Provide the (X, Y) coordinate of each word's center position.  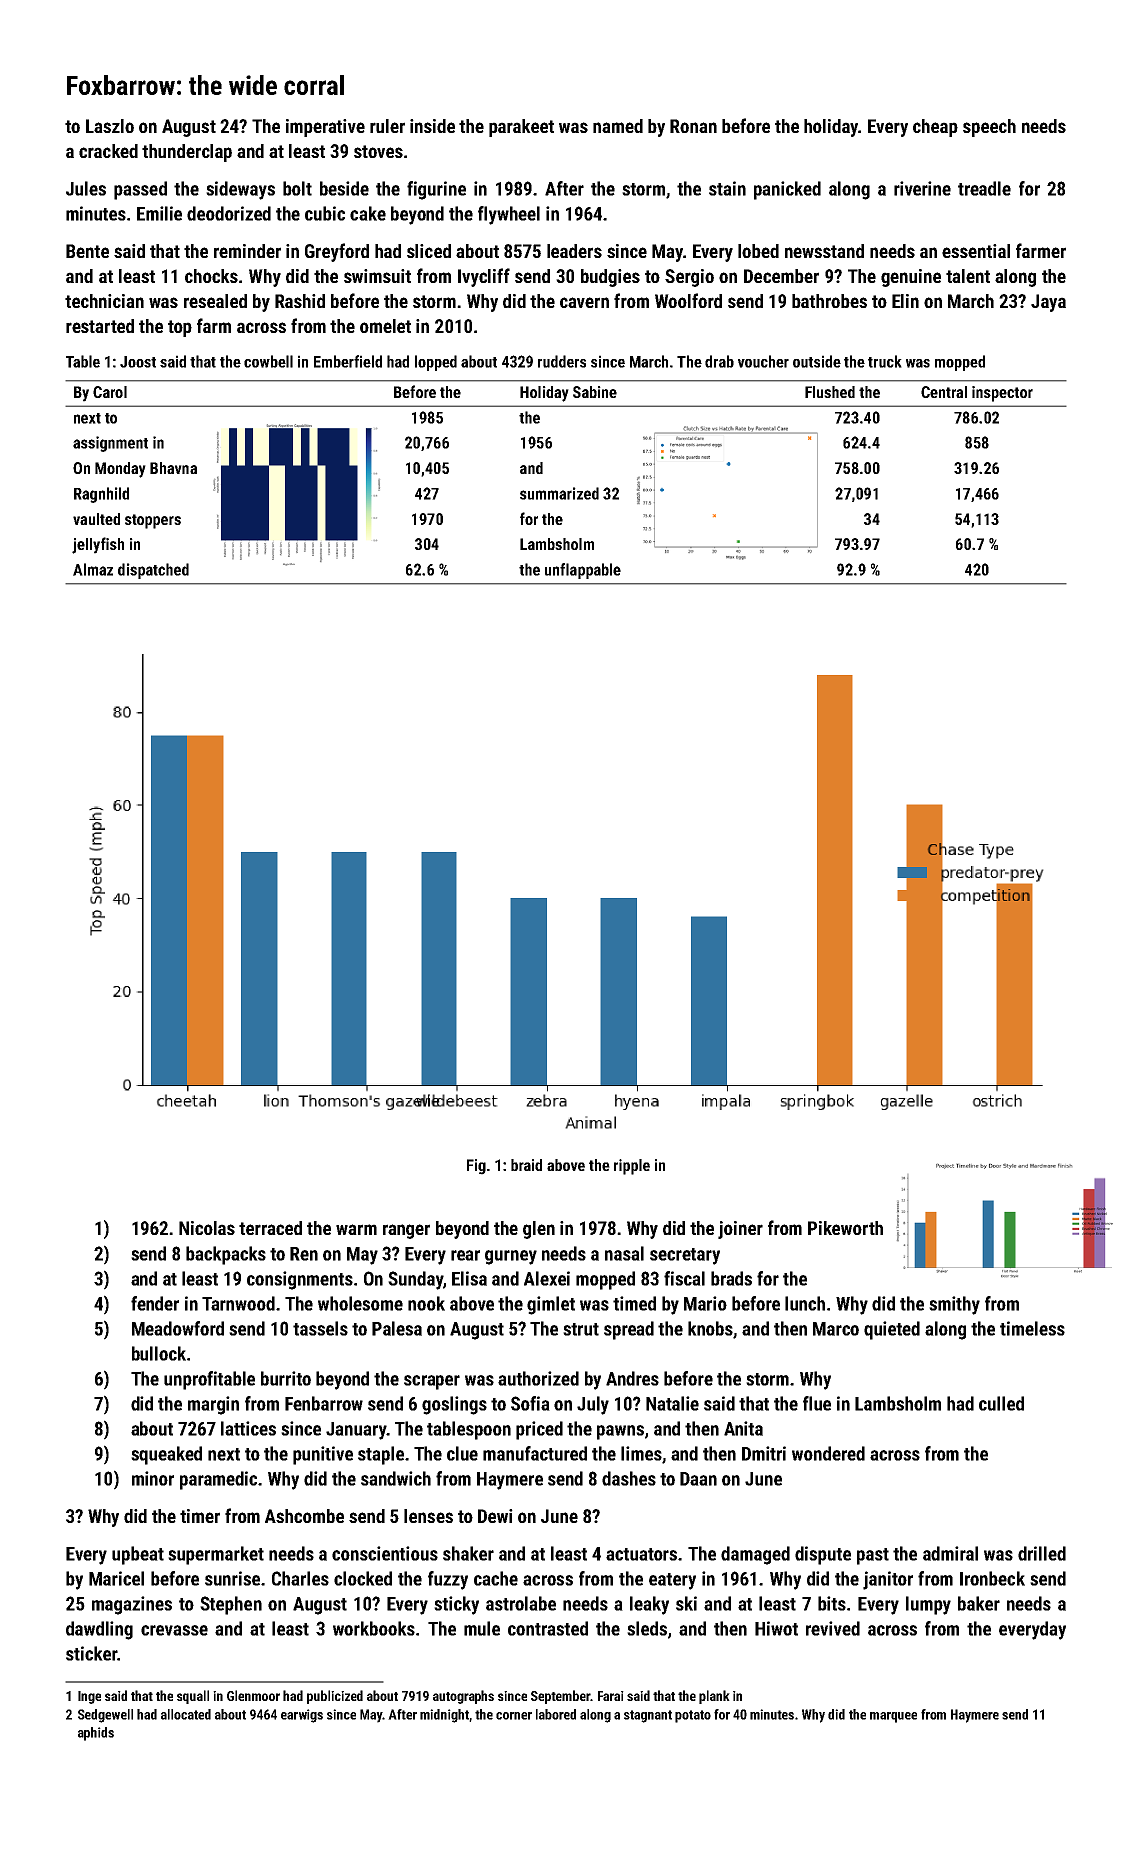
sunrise (232, 1578)
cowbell (268, 361)
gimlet (551, 1305)
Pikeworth (845, 1228)
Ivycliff (484, 277)
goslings (454, 1405)
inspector (1002, 394)
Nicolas (207, 1228)
